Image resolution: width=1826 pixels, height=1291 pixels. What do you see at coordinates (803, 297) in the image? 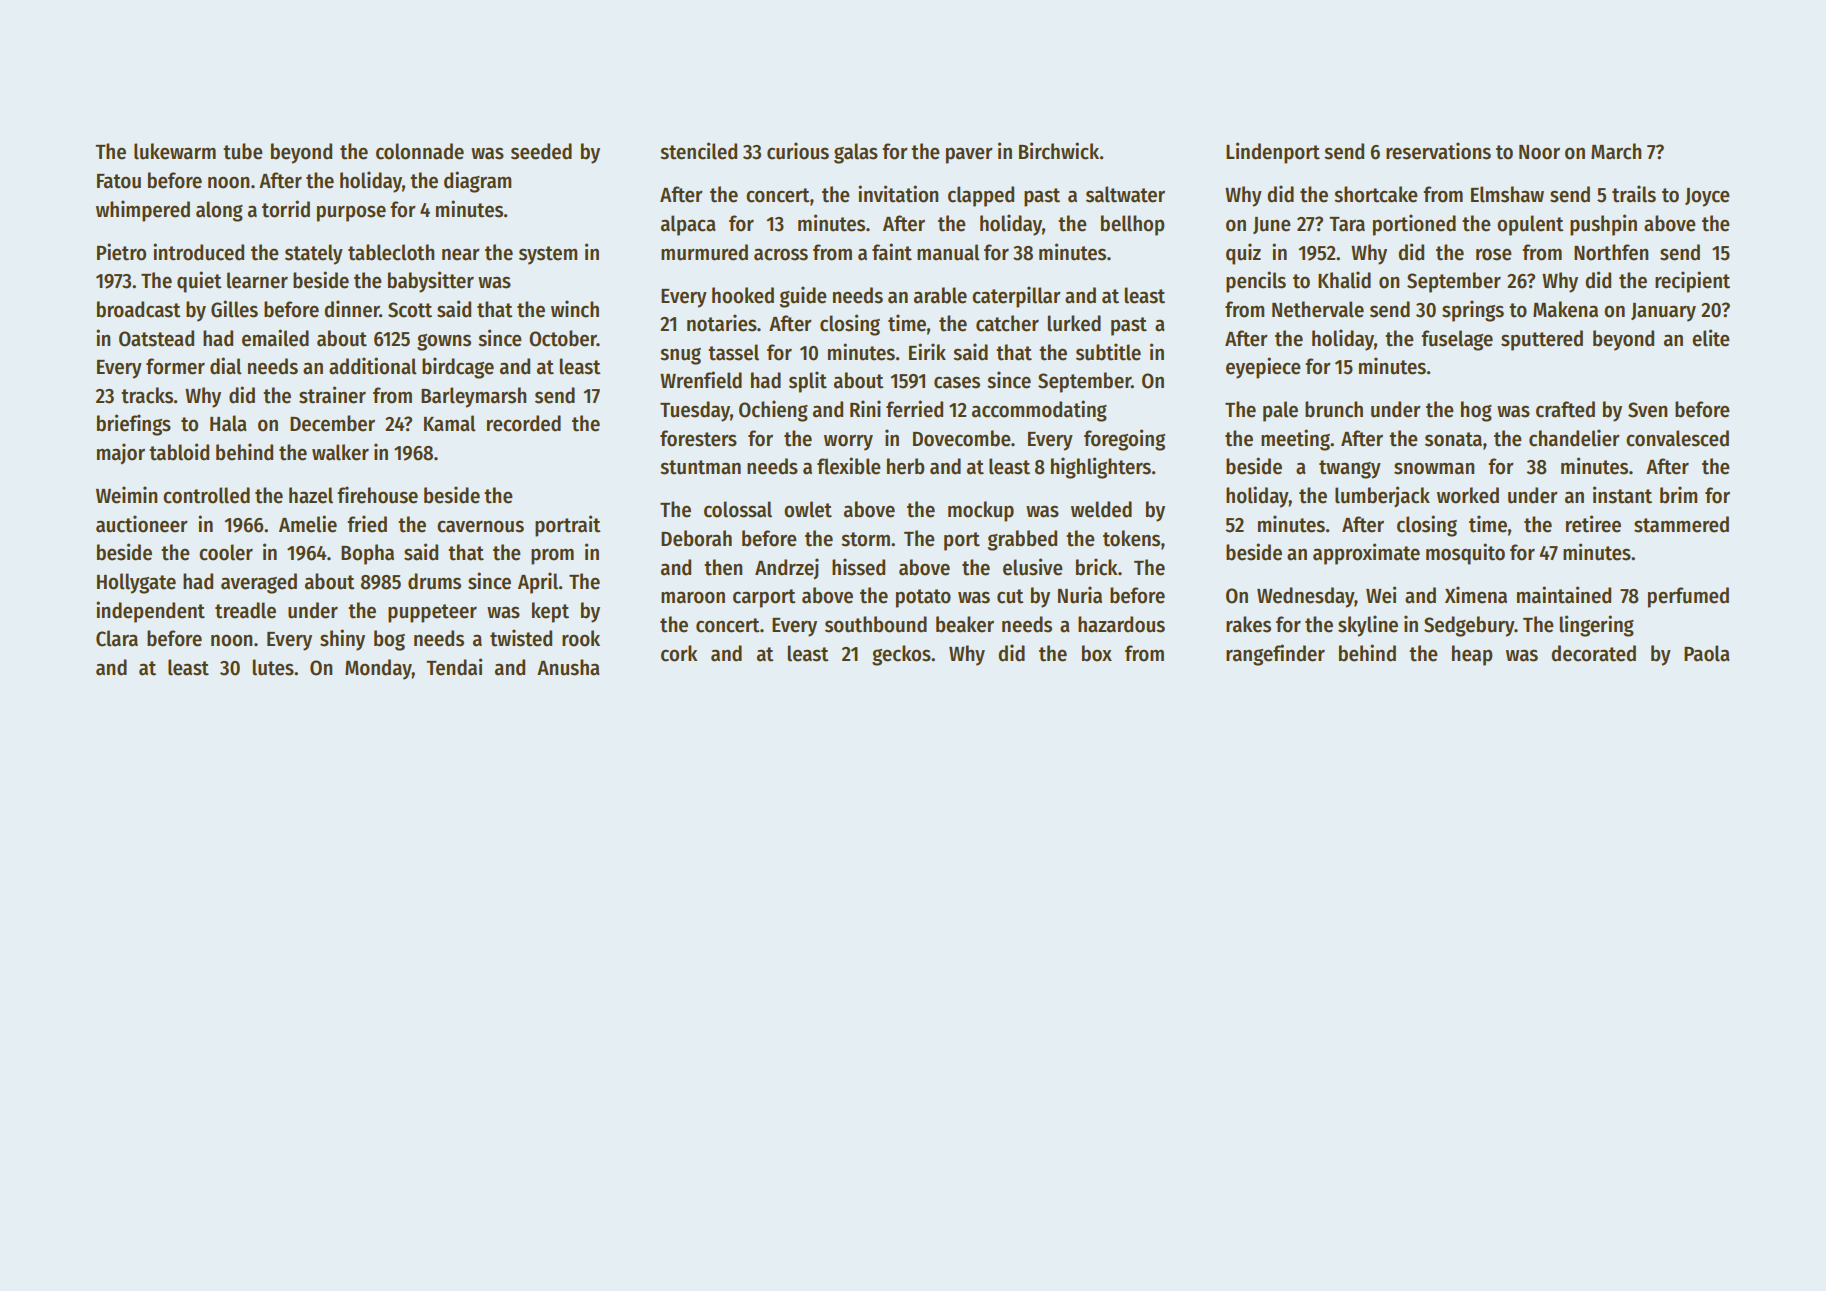
I see `guide` at bounding box center [803, 297].
